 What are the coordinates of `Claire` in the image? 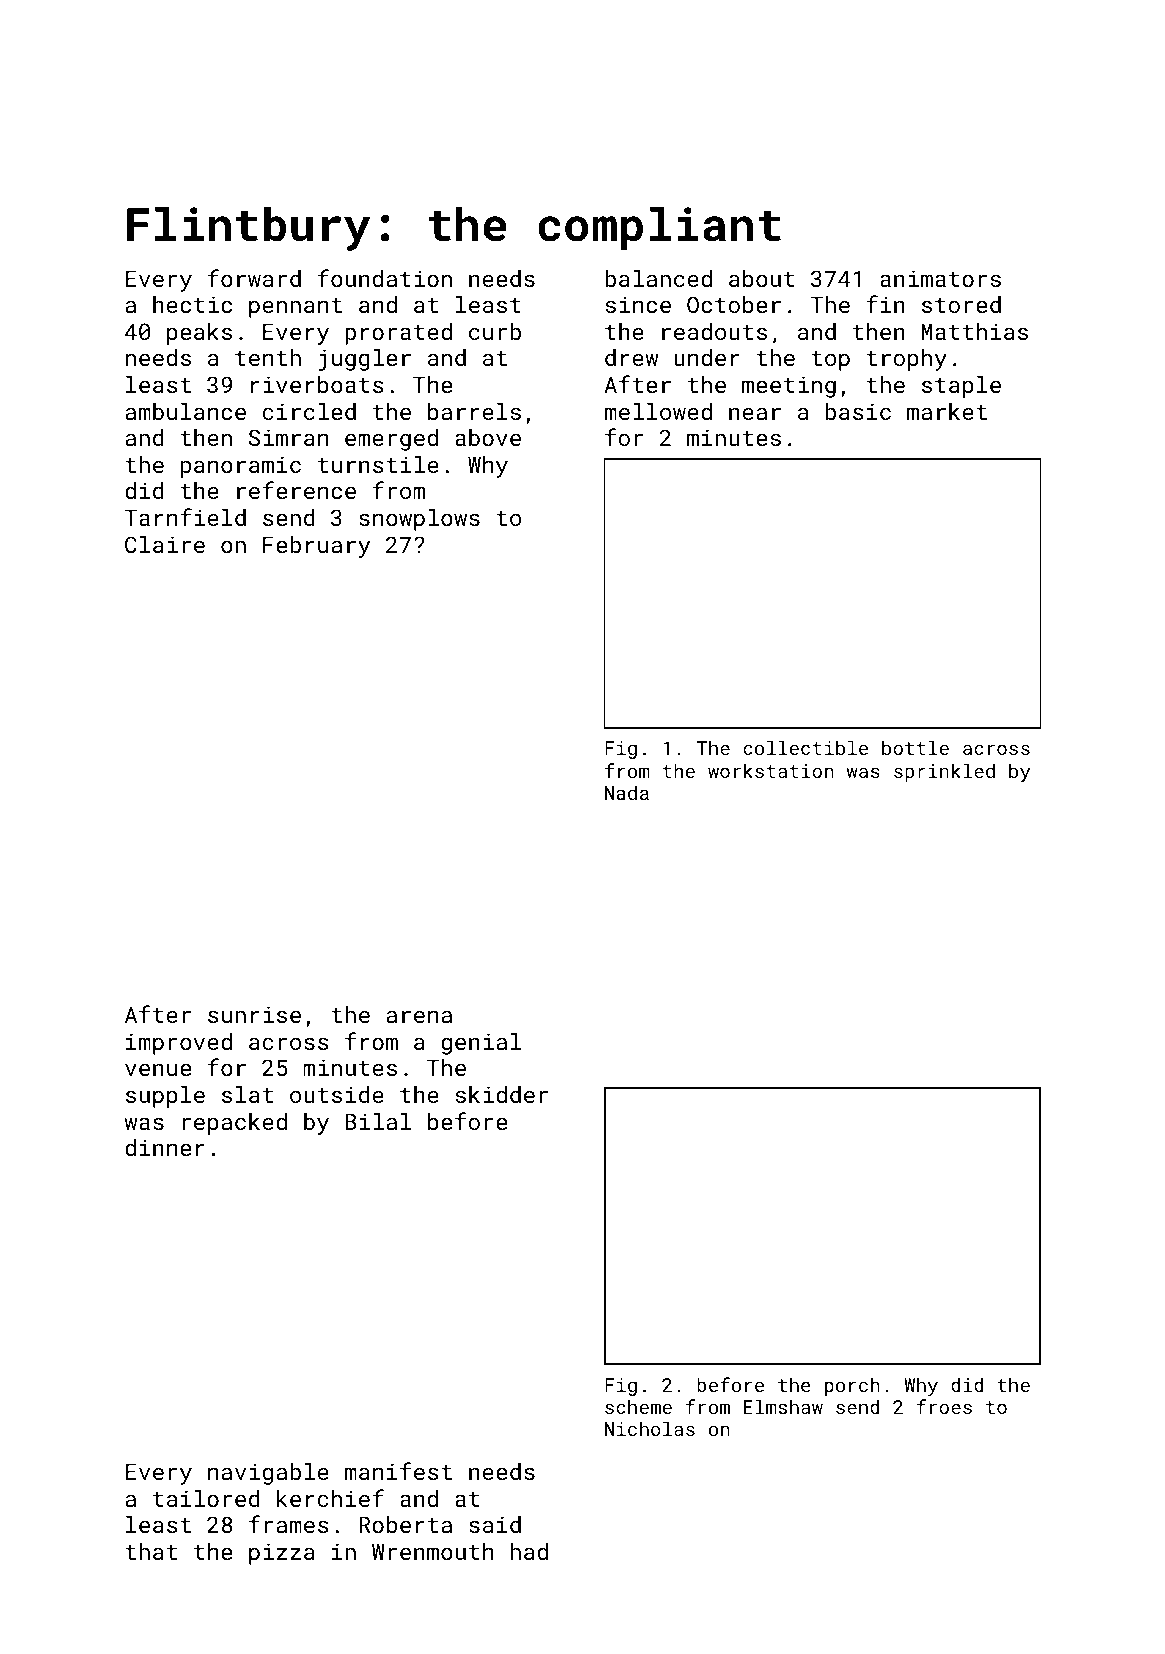 It's located at (165, 544).
